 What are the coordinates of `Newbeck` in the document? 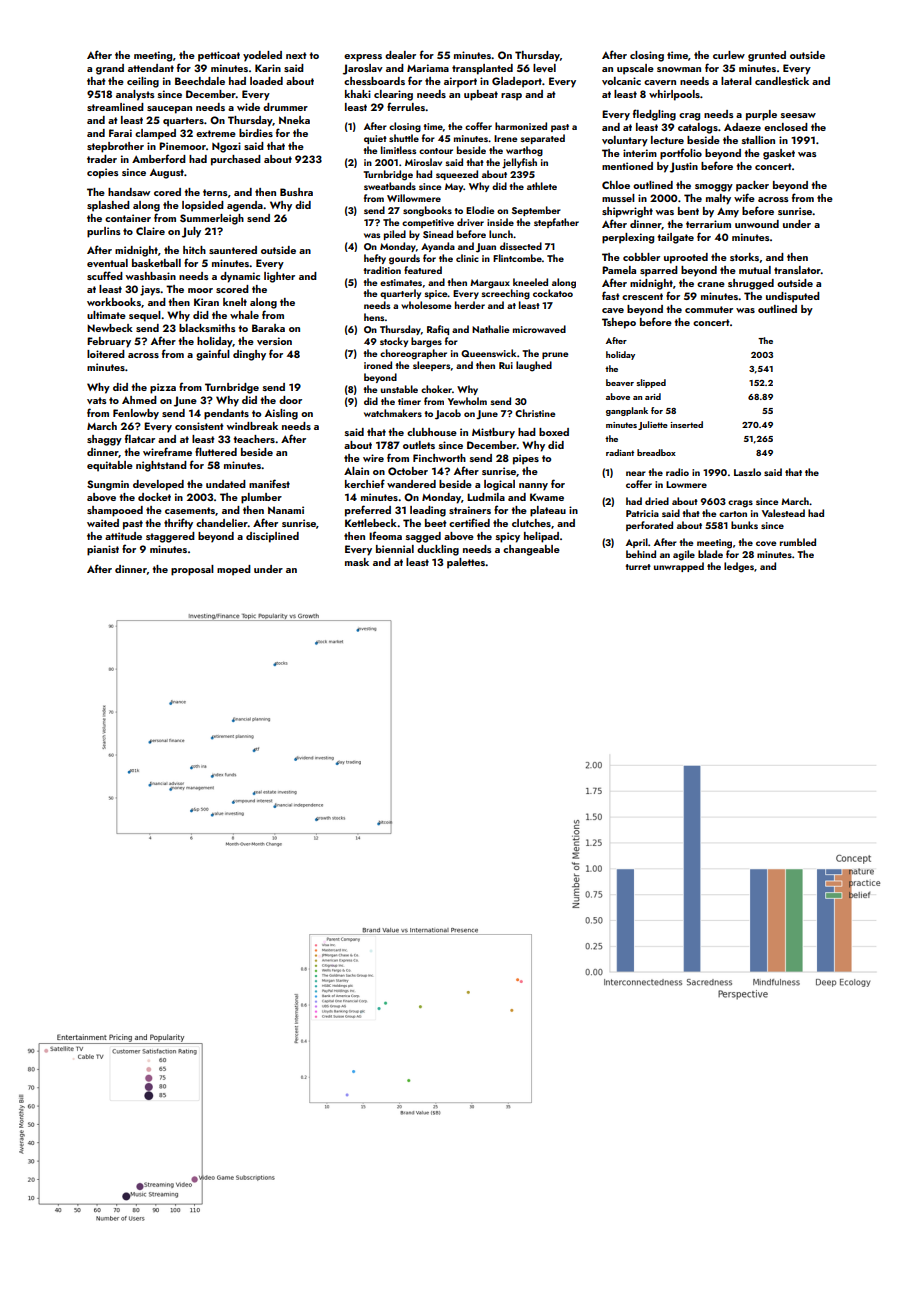 It's located at (110, 328).
